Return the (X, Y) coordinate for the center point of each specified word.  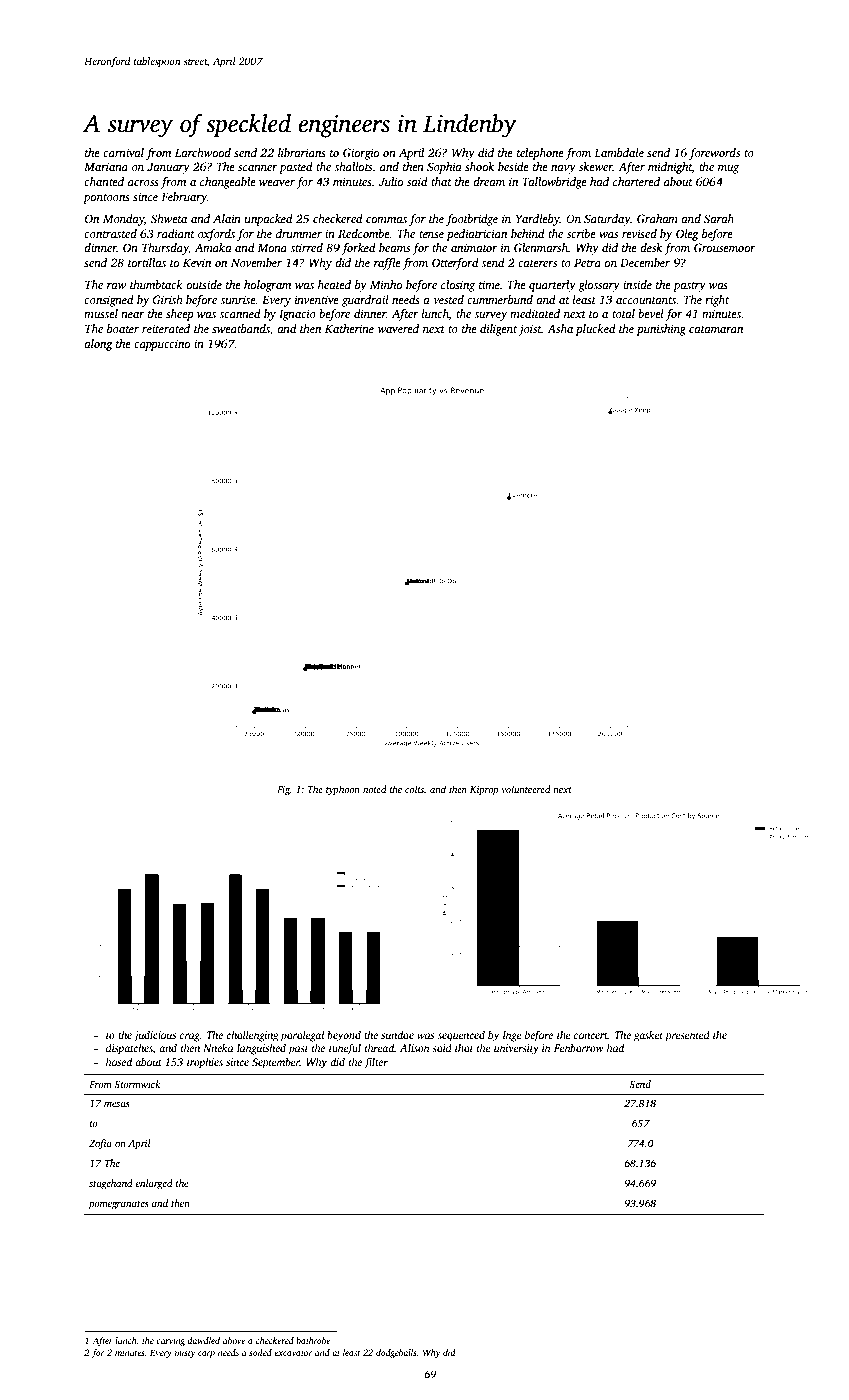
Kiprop (484, 791)
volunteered (526, 789)
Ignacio (297, 315)
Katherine (349, 328)
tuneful (345, 1049)
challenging (252, 1036)
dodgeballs (396, 1353)
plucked (595, 330)
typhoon (343, 790)
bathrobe (313, 1340)
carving (170, 1341)
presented (687, 1036)
